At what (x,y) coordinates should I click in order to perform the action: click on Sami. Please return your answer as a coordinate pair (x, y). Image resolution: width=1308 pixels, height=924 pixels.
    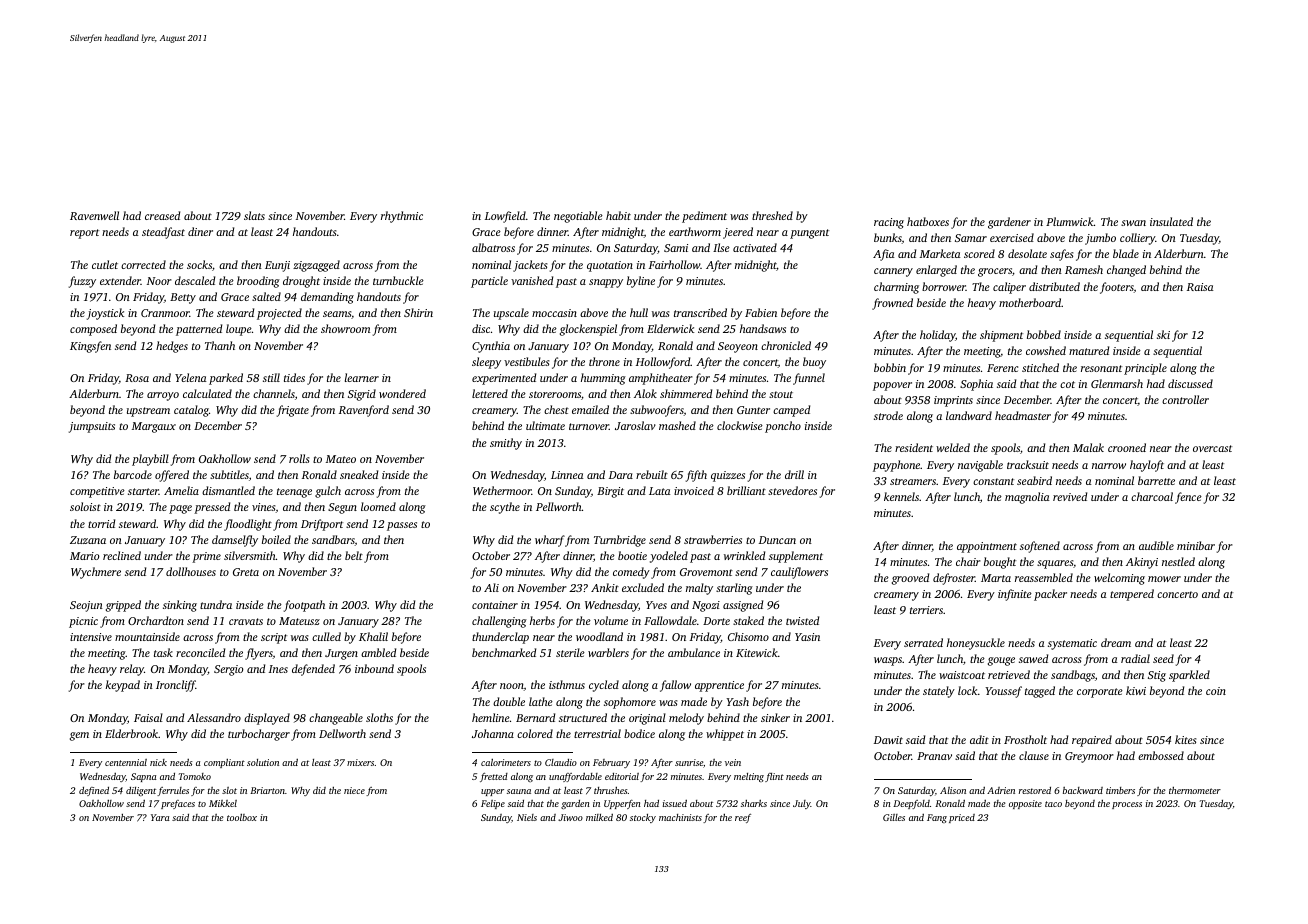
    Looking at the image, I should click on (676, 248).
